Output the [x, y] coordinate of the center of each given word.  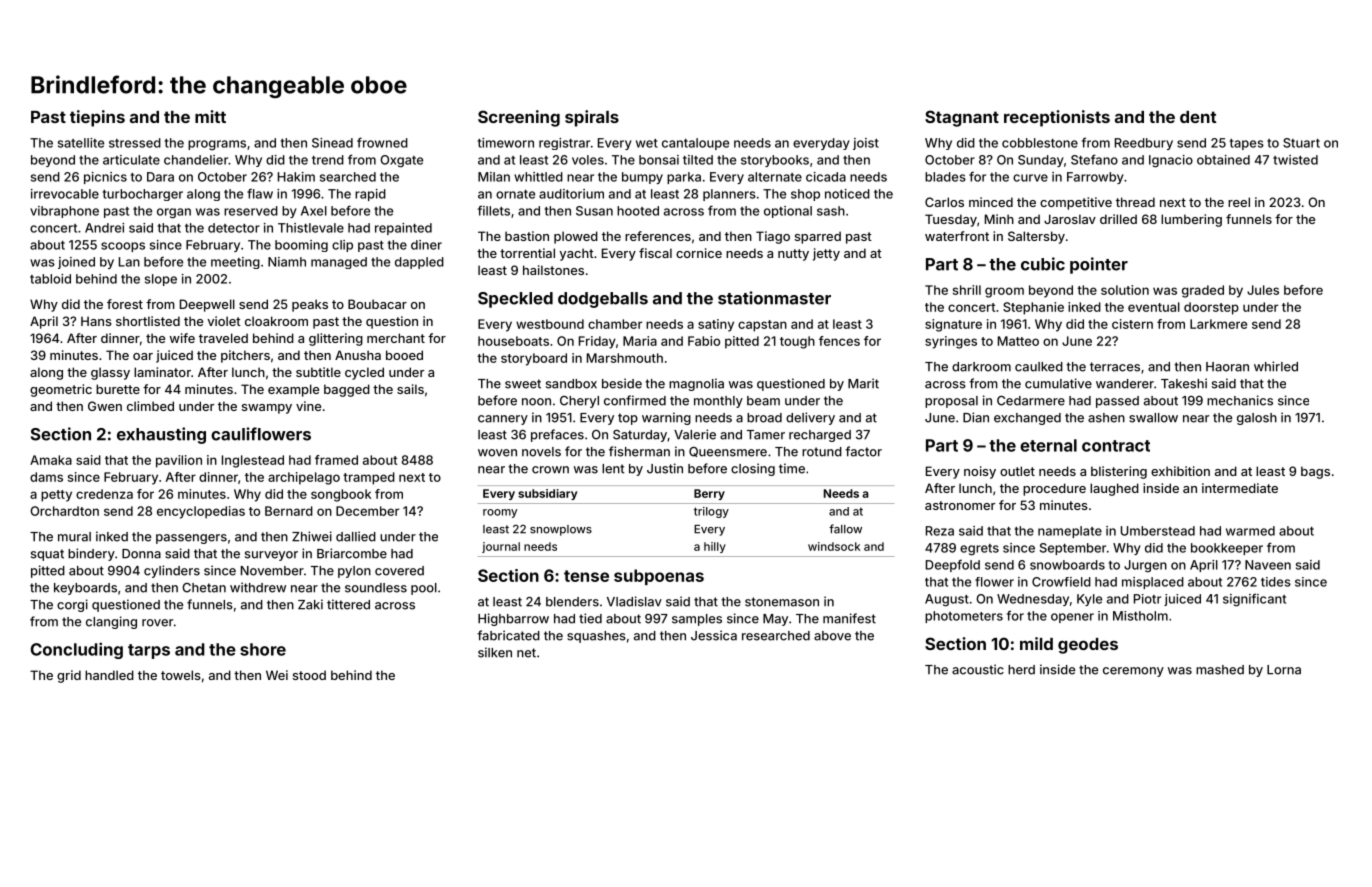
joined [76, 263]
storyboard [534, 359]
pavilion [179, 461]
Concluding [77, 650]
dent [1198, 117]
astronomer [960, 505]
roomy [500, 513]
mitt [210, 116]
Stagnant [962, 118]
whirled [1276, 366]
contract [1116, 446]
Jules [1263, 290]
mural [74, 537]
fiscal [655, 253]
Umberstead [1158, 531]
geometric [61, 390]
